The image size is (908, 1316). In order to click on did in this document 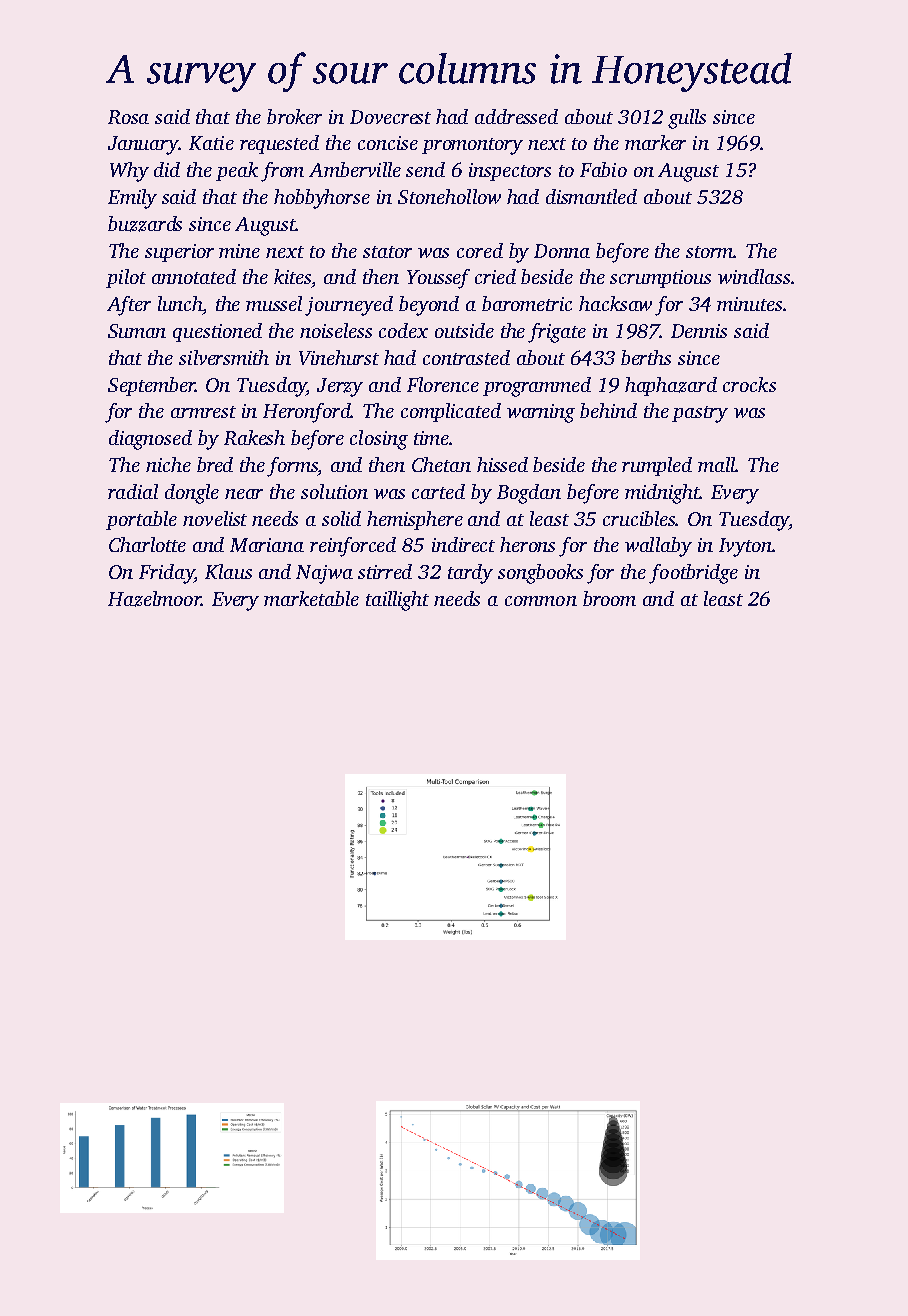, I will do `click(167, 169)`.
